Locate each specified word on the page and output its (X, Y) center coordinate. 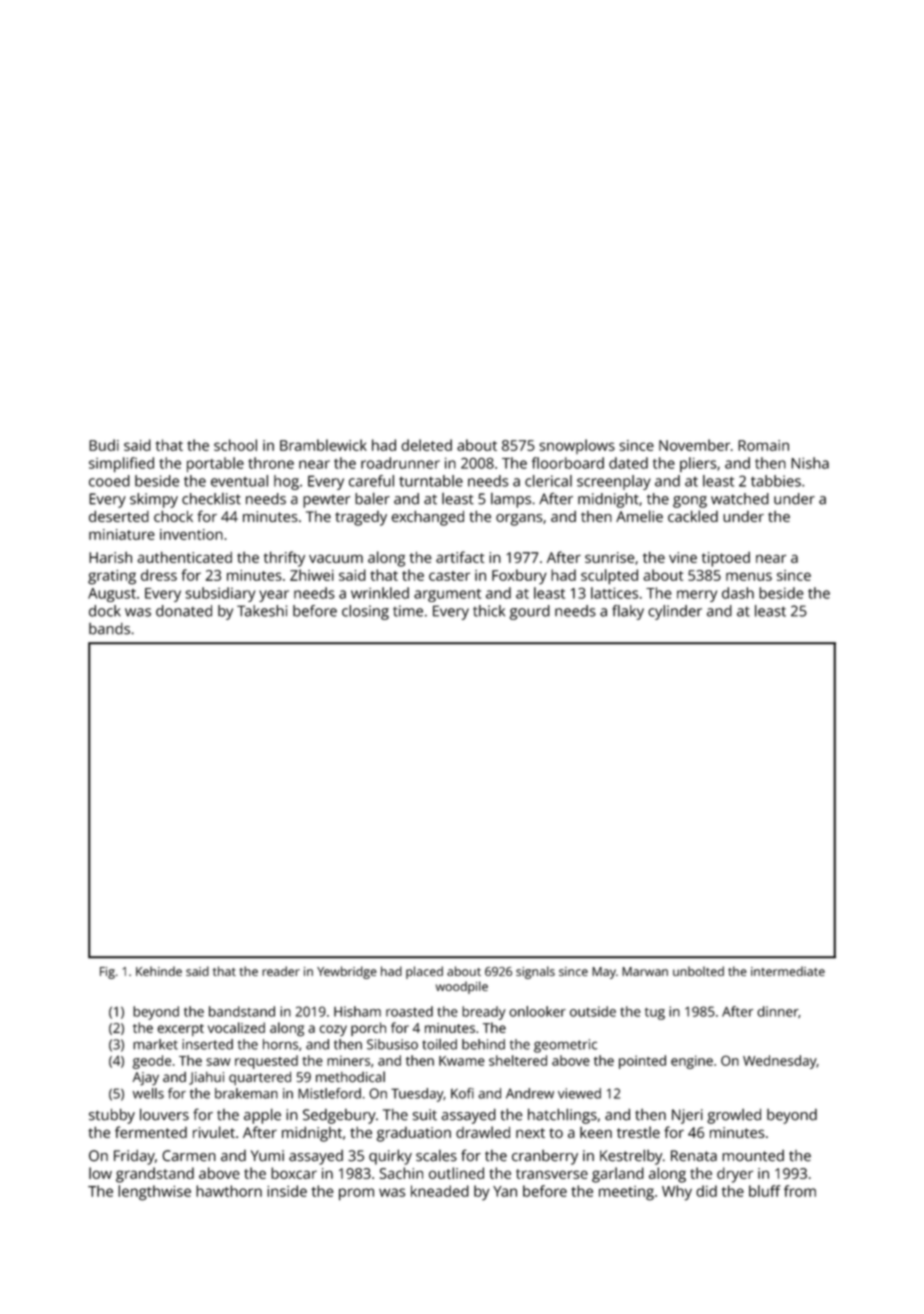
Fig (107, 973)
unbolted (698, 971)
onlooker (537, 1011)
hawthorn (229, 1191)
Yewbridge (347, 972)
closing (365, 612)
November (694, 445)
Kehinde (159, 971)
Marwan (645, 971)
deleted (426, 445)
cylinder (675, 612)
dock (105, 611)
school (235, 445)
